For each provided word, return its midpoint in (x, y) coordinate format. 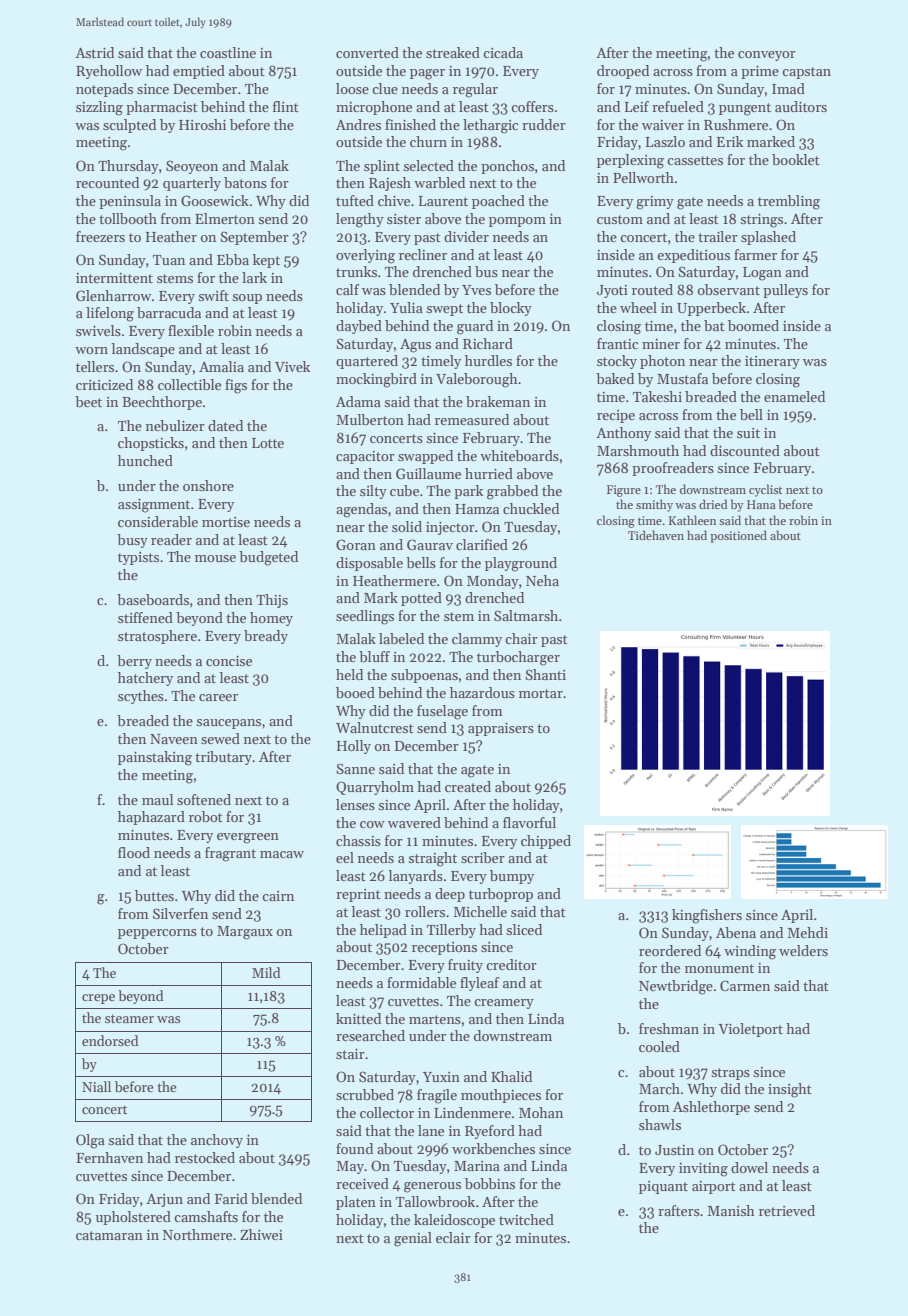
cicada (503, 52)
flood (134, 852)
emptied (199, 72)
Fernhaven (109, 1157)
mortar (541, 693)
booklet (796, 159)
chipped (546, 842)
